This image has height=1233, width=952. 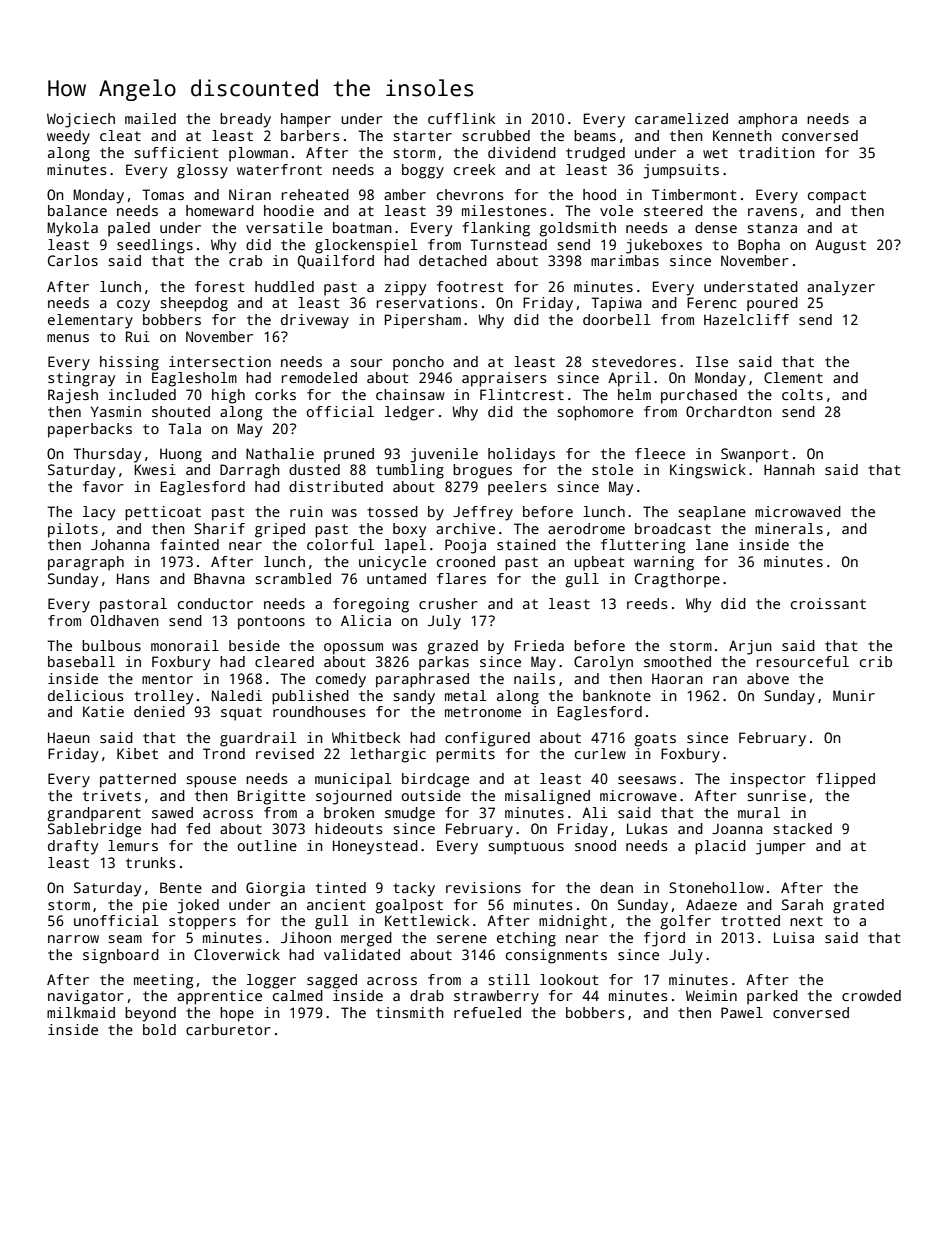 What do you see at coordinates (410, 394) in the image?
I see `chainsaw` at bounding box center [410, 394].
